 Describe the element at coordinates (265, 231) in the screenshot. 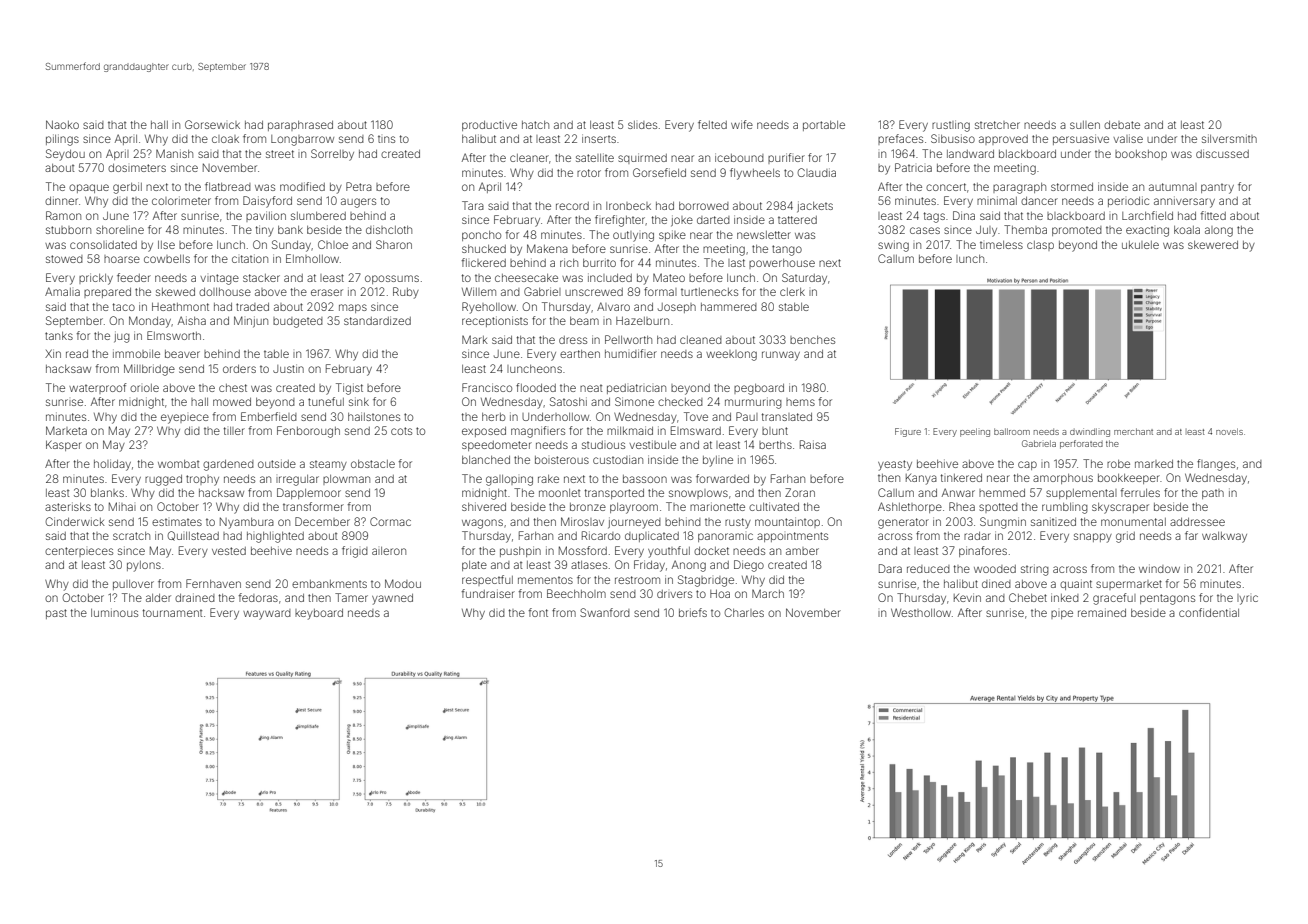

I see `tiny` at that location.
